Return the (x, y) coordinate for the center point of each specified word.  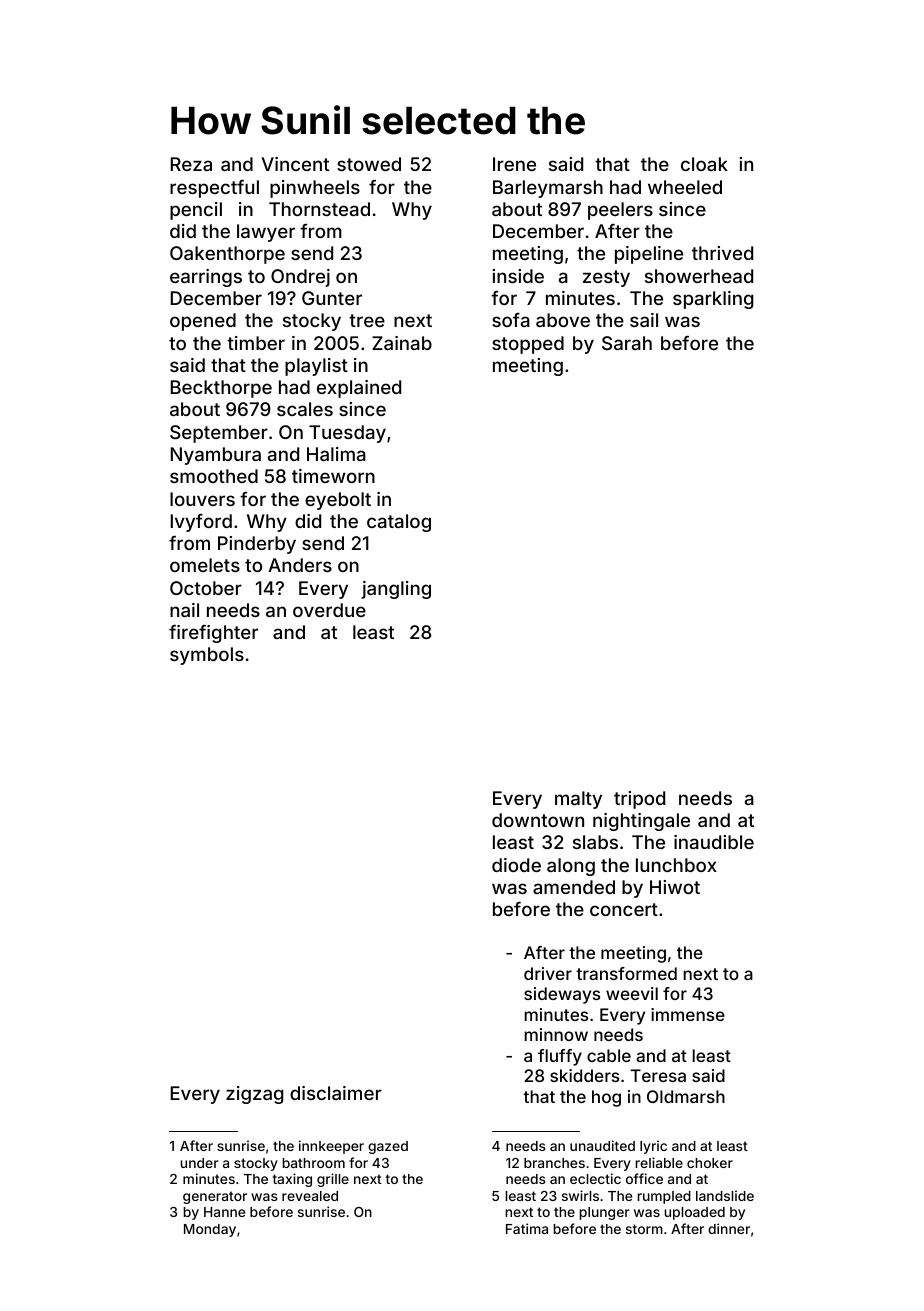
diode (516, 865)
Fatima (527, 1228)
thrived (722, 253)
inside (518, 276)
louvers (202, 499)
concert (624, 909)
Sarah (627, 343)
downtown (538, 820)
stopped (528, 345)
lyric (653, 1147)
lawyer (266, 233)
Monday (210, 1230)
